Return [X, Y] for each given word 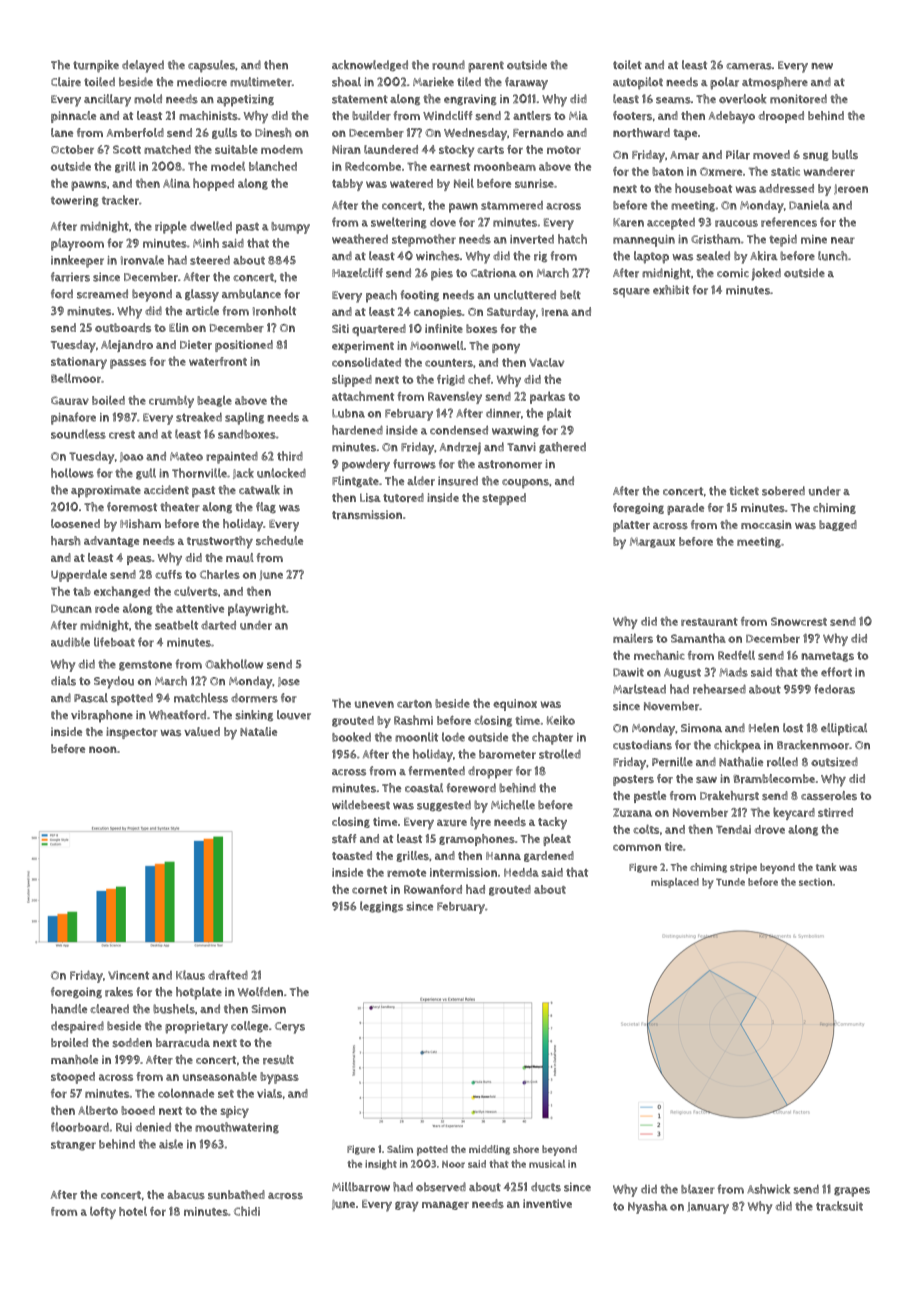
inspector [132, 733]
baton [668, 171]
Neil [464, 183]
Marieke [433, 82]
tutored [403, 498]
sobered [783, 491]
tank [826, 867]
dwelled [211, 226]
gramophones [477, 840]
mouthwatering [237, 1128]
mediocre [202, 82]
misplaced [675, 883]
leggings [381, 907]
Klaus [190, 975]
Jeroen [851, 189]
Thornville [199, 473]
